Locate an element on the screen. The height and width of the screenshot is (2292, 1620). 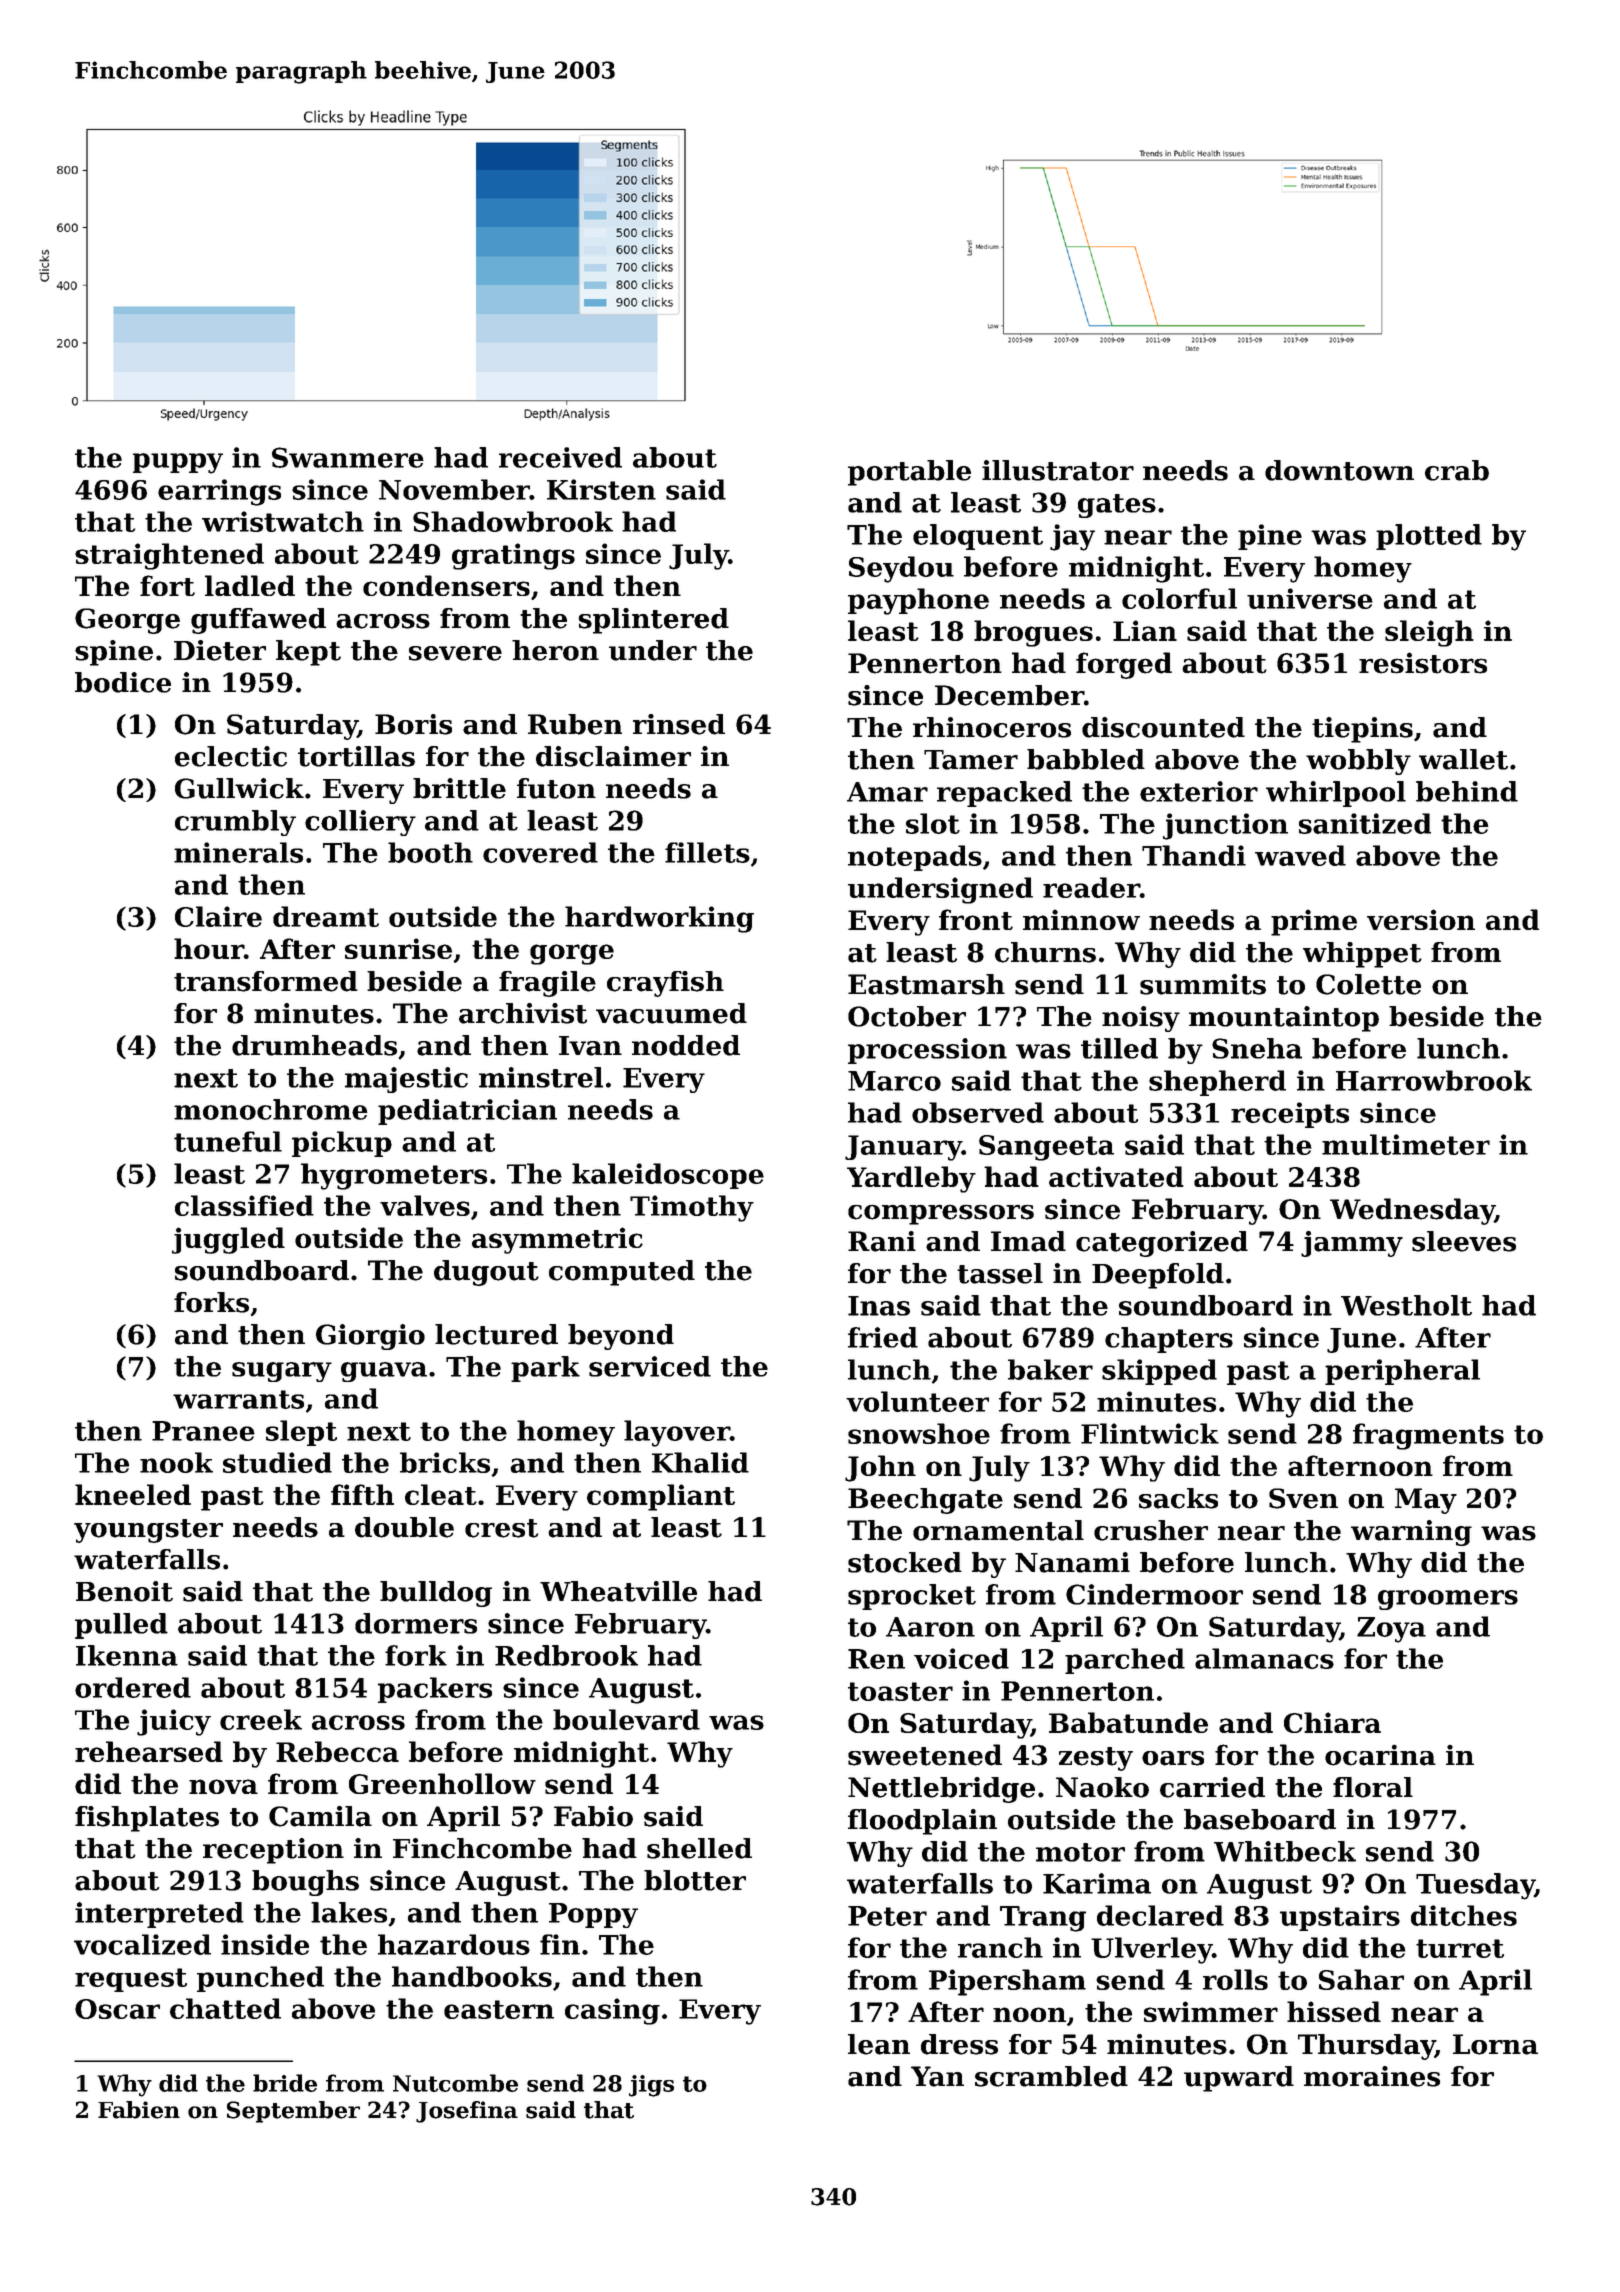
wallet is located at coordinates (1463, 759).
